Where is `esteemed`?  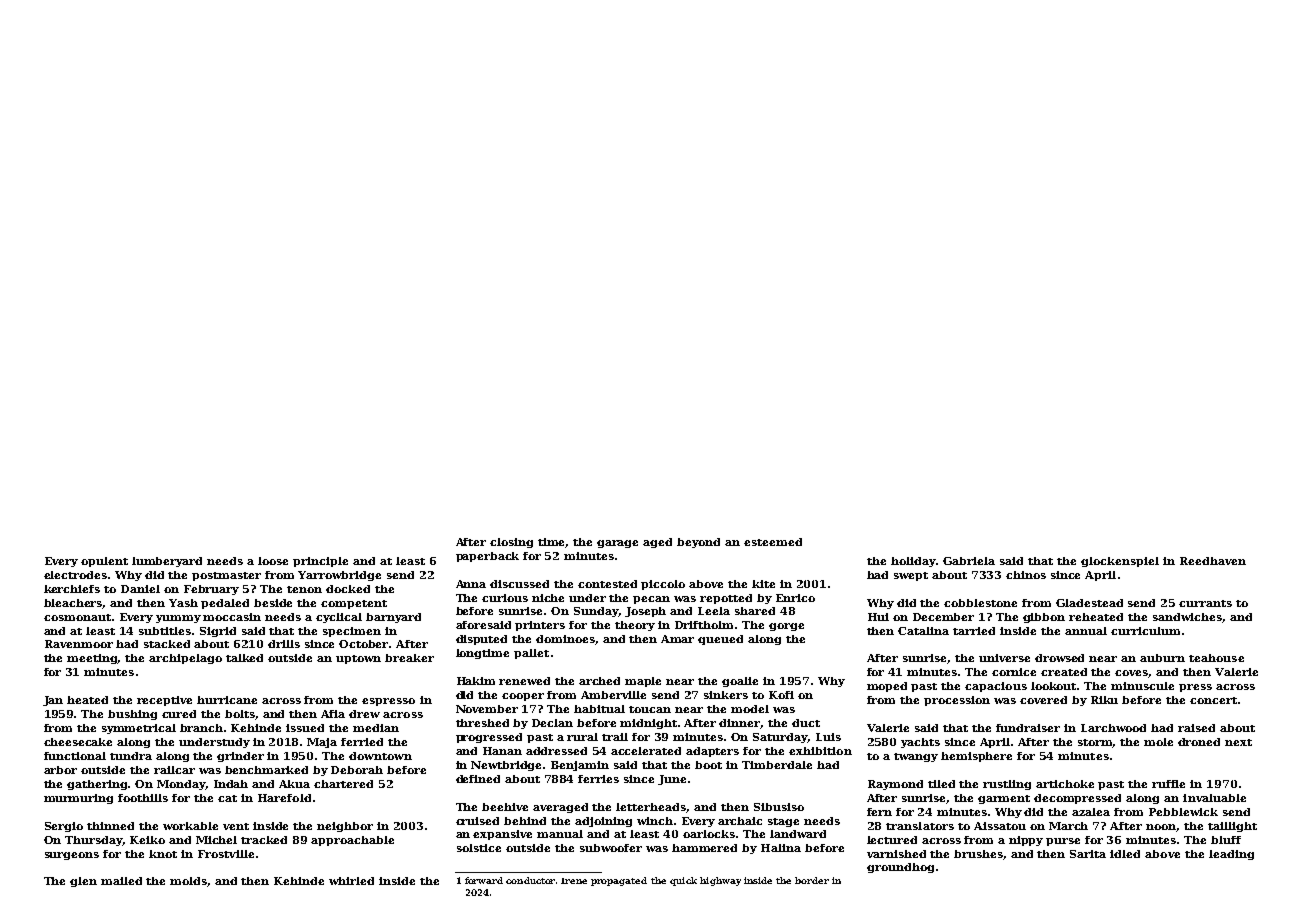
esteemed is located at coordinates (773, 542).
